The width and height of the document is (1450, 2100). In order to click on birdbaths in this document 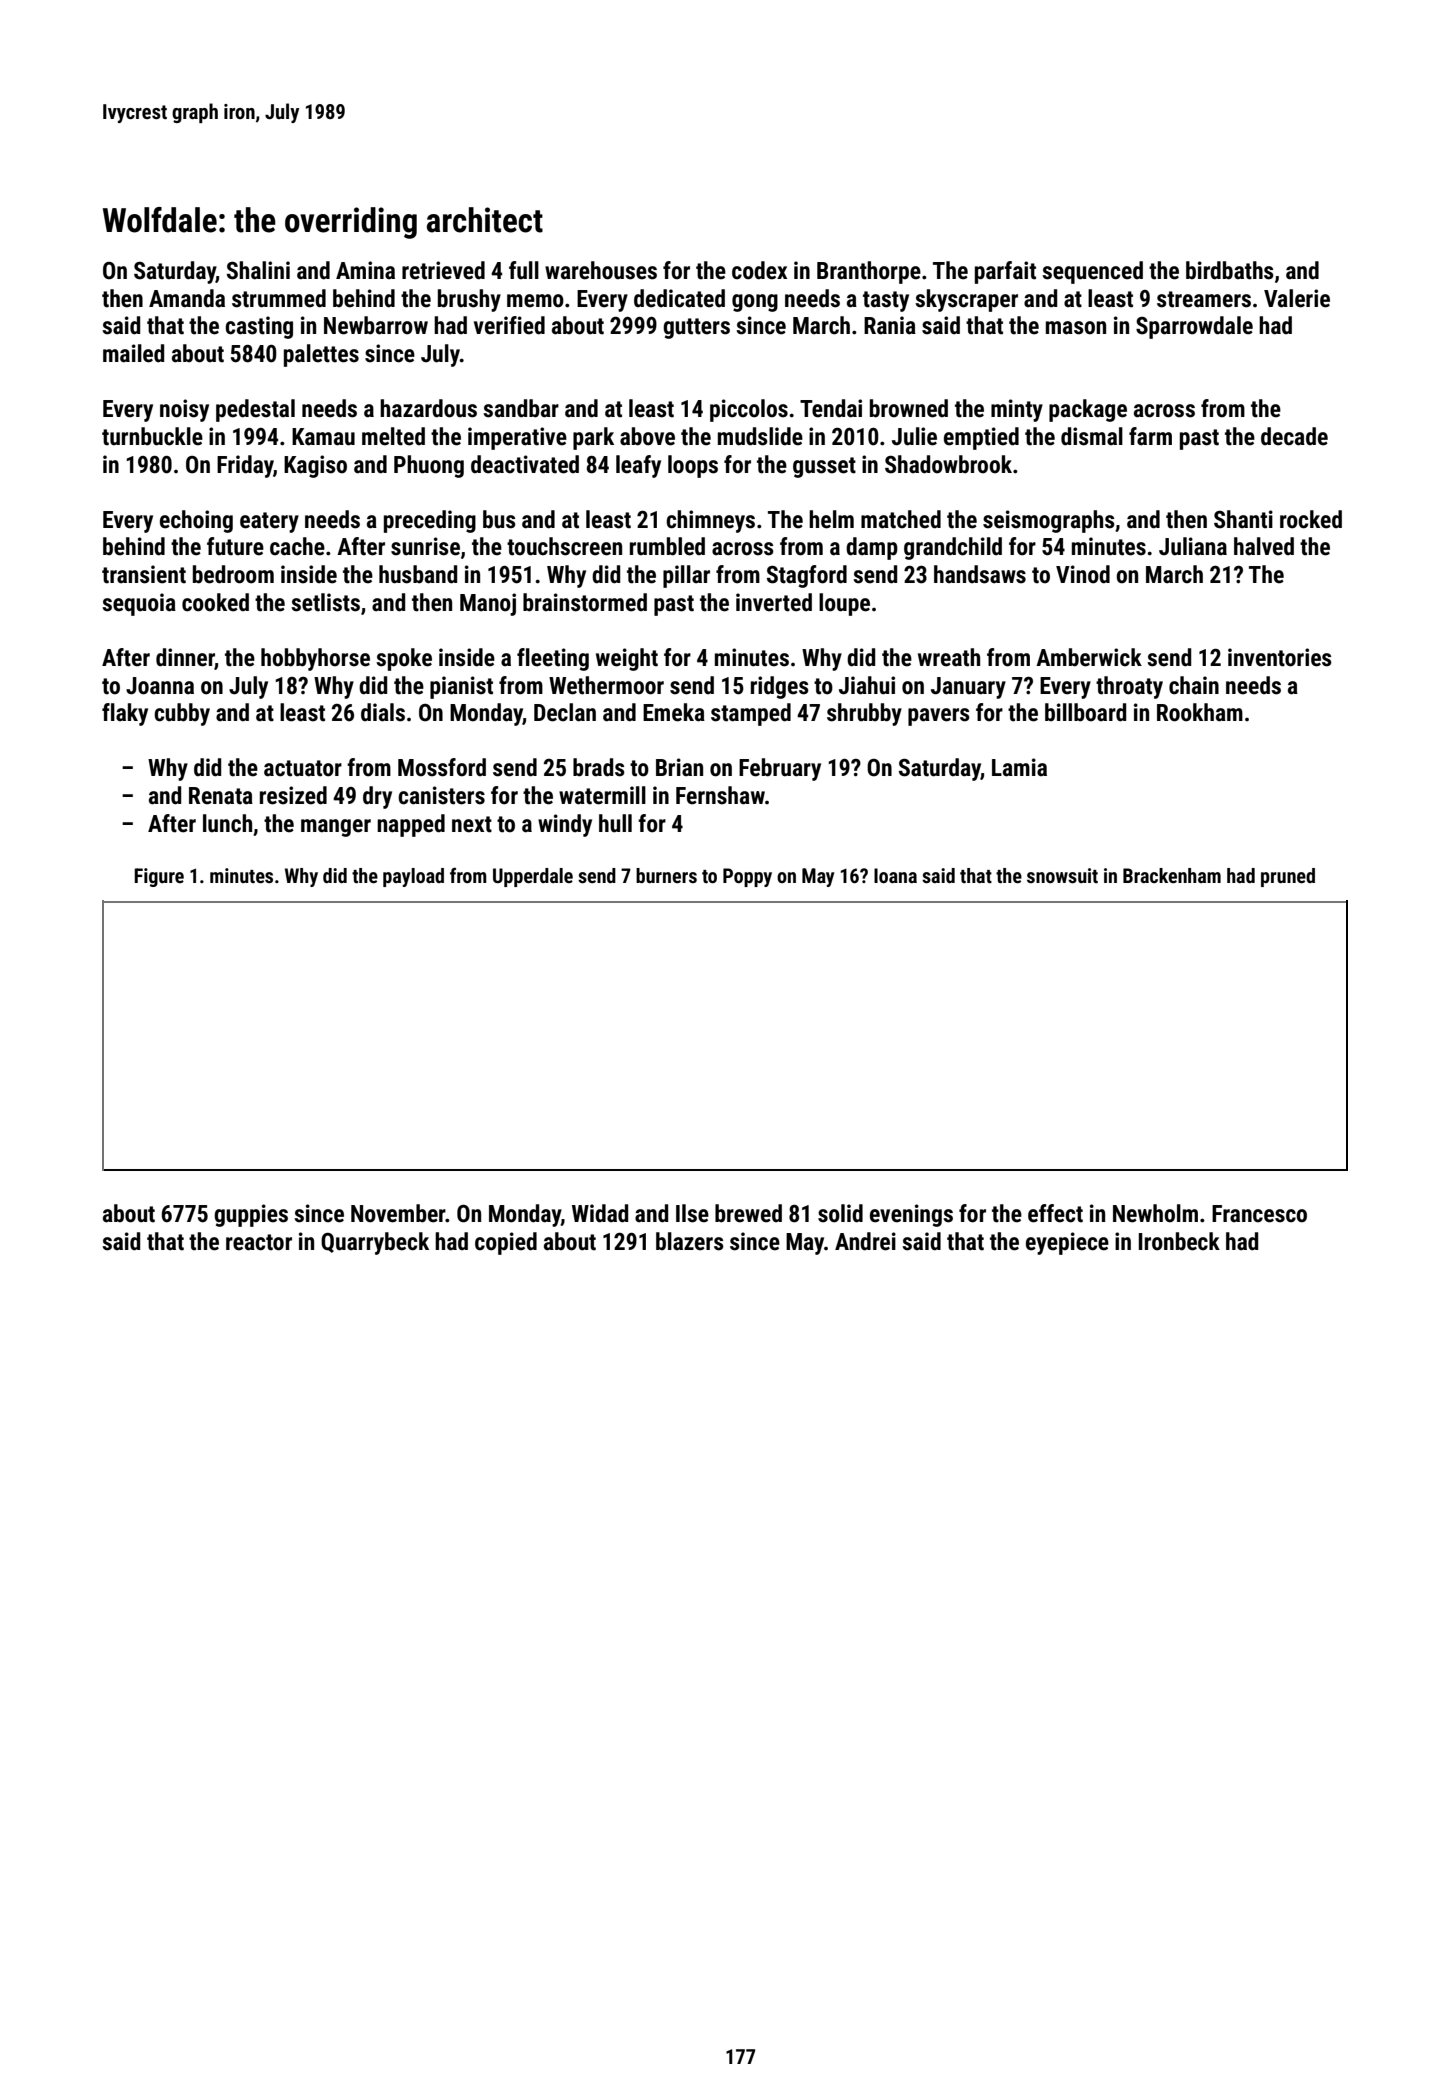, I will do `click(1230, 270)`.
